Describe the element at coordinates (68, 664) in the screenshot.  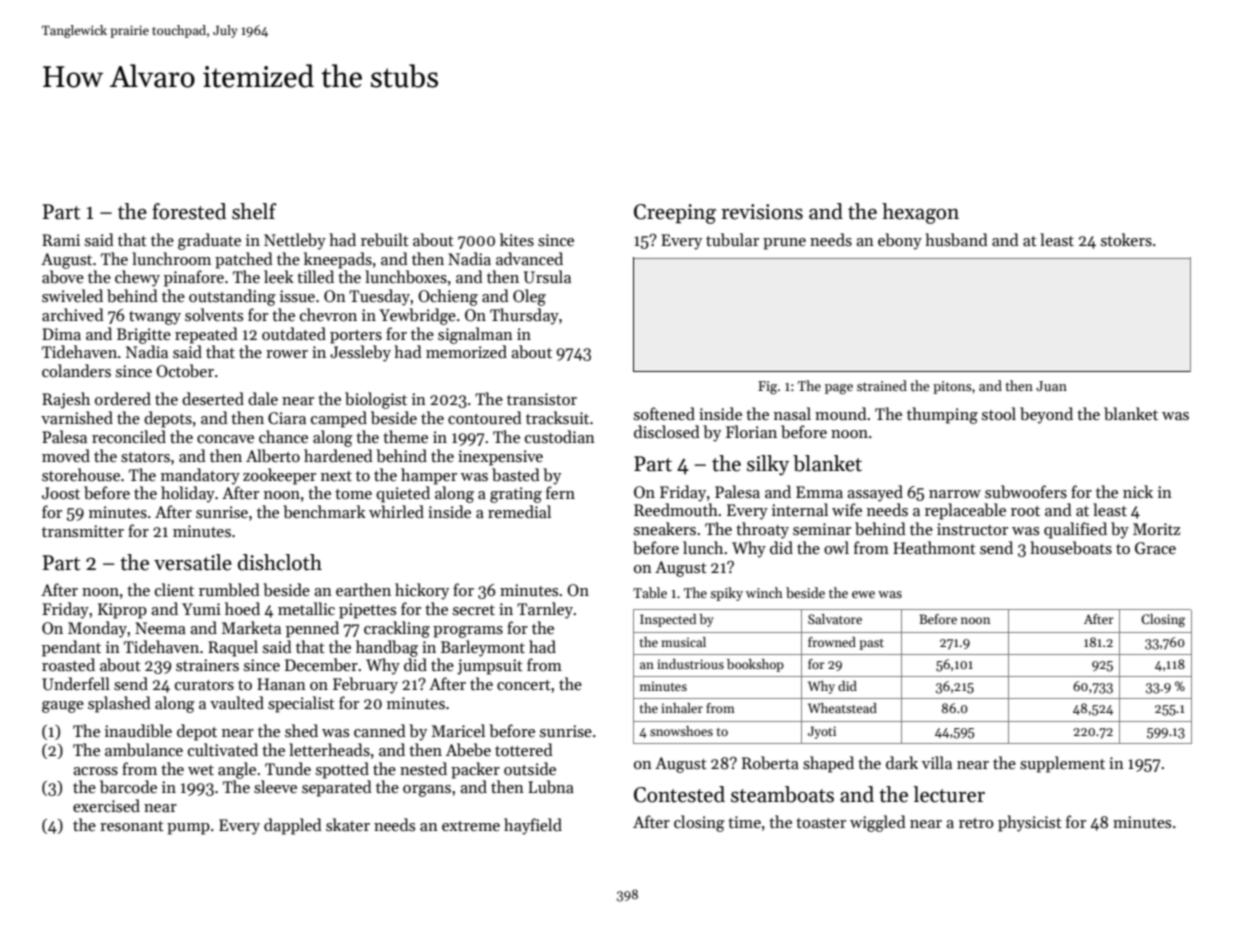
I see `roasted` at that location.
